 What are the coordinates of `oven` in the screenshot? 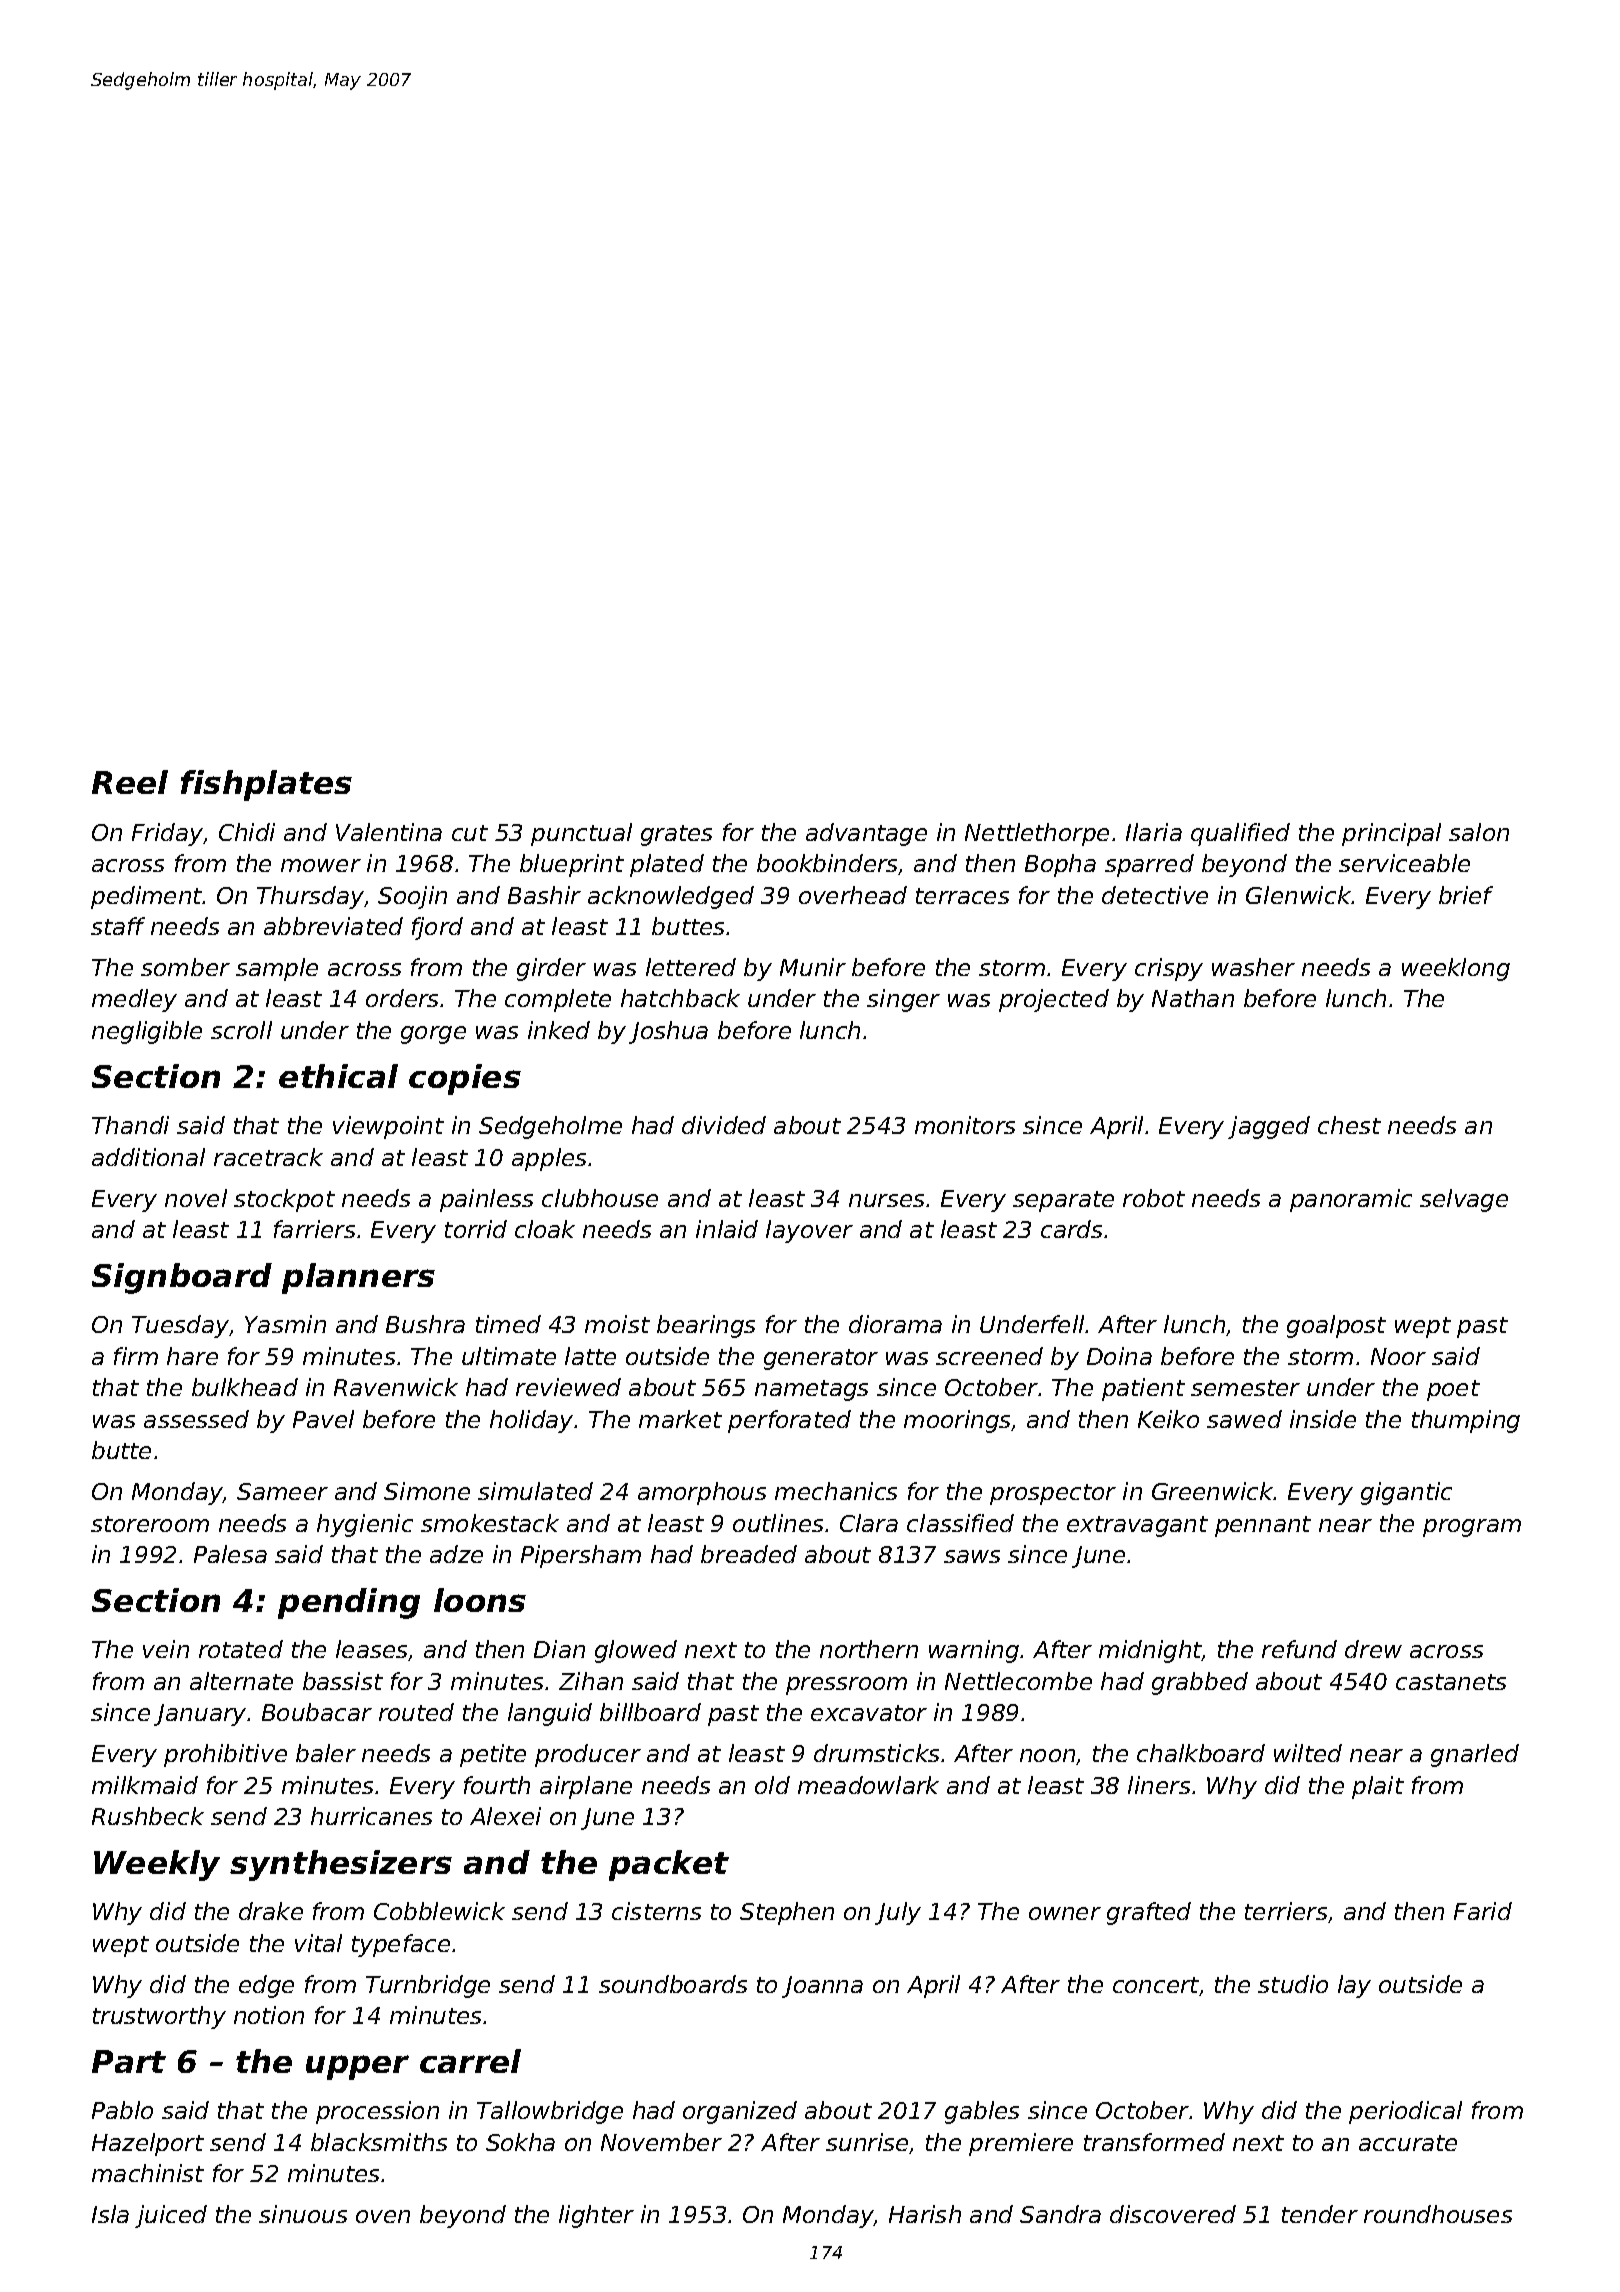 It's located at (383, 2216).
